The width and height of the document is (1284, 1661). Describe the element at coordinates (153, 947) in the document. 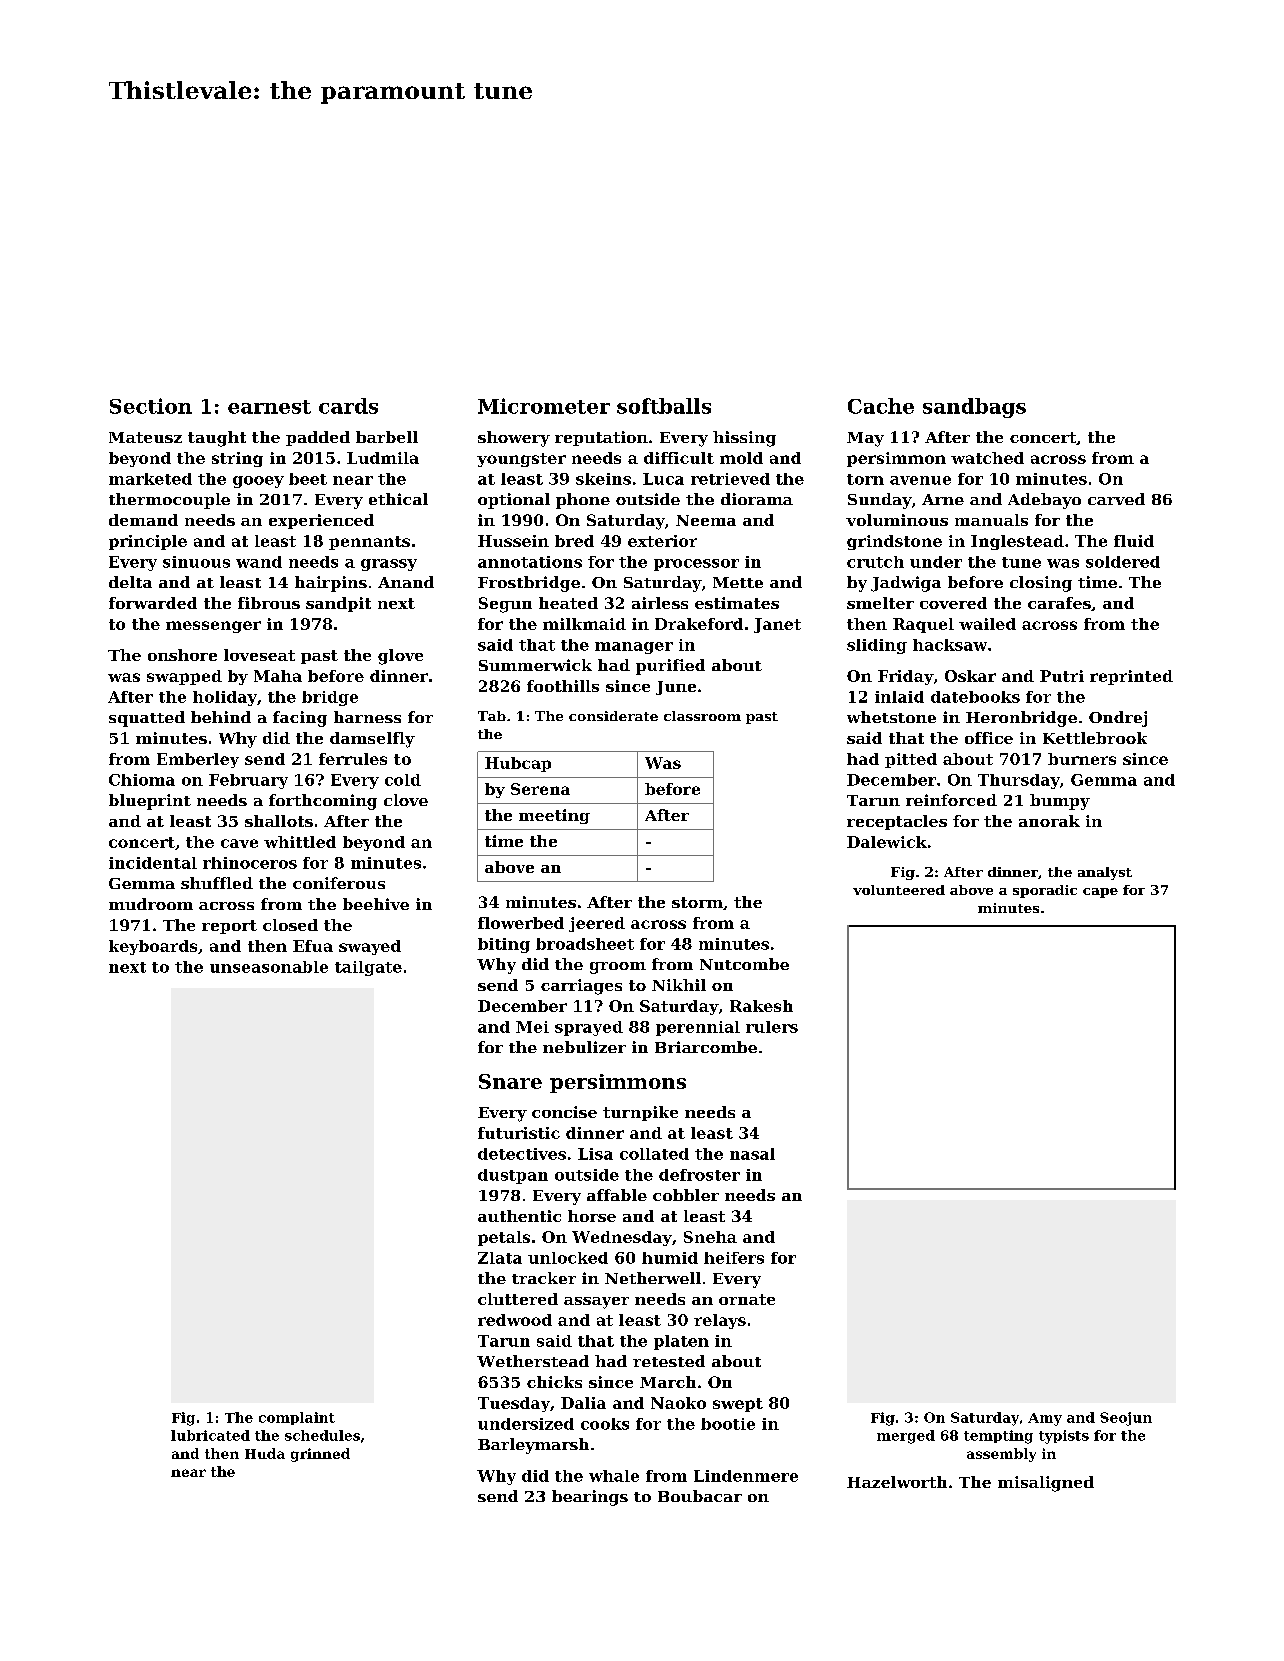

I see `keyboards` at that location.
